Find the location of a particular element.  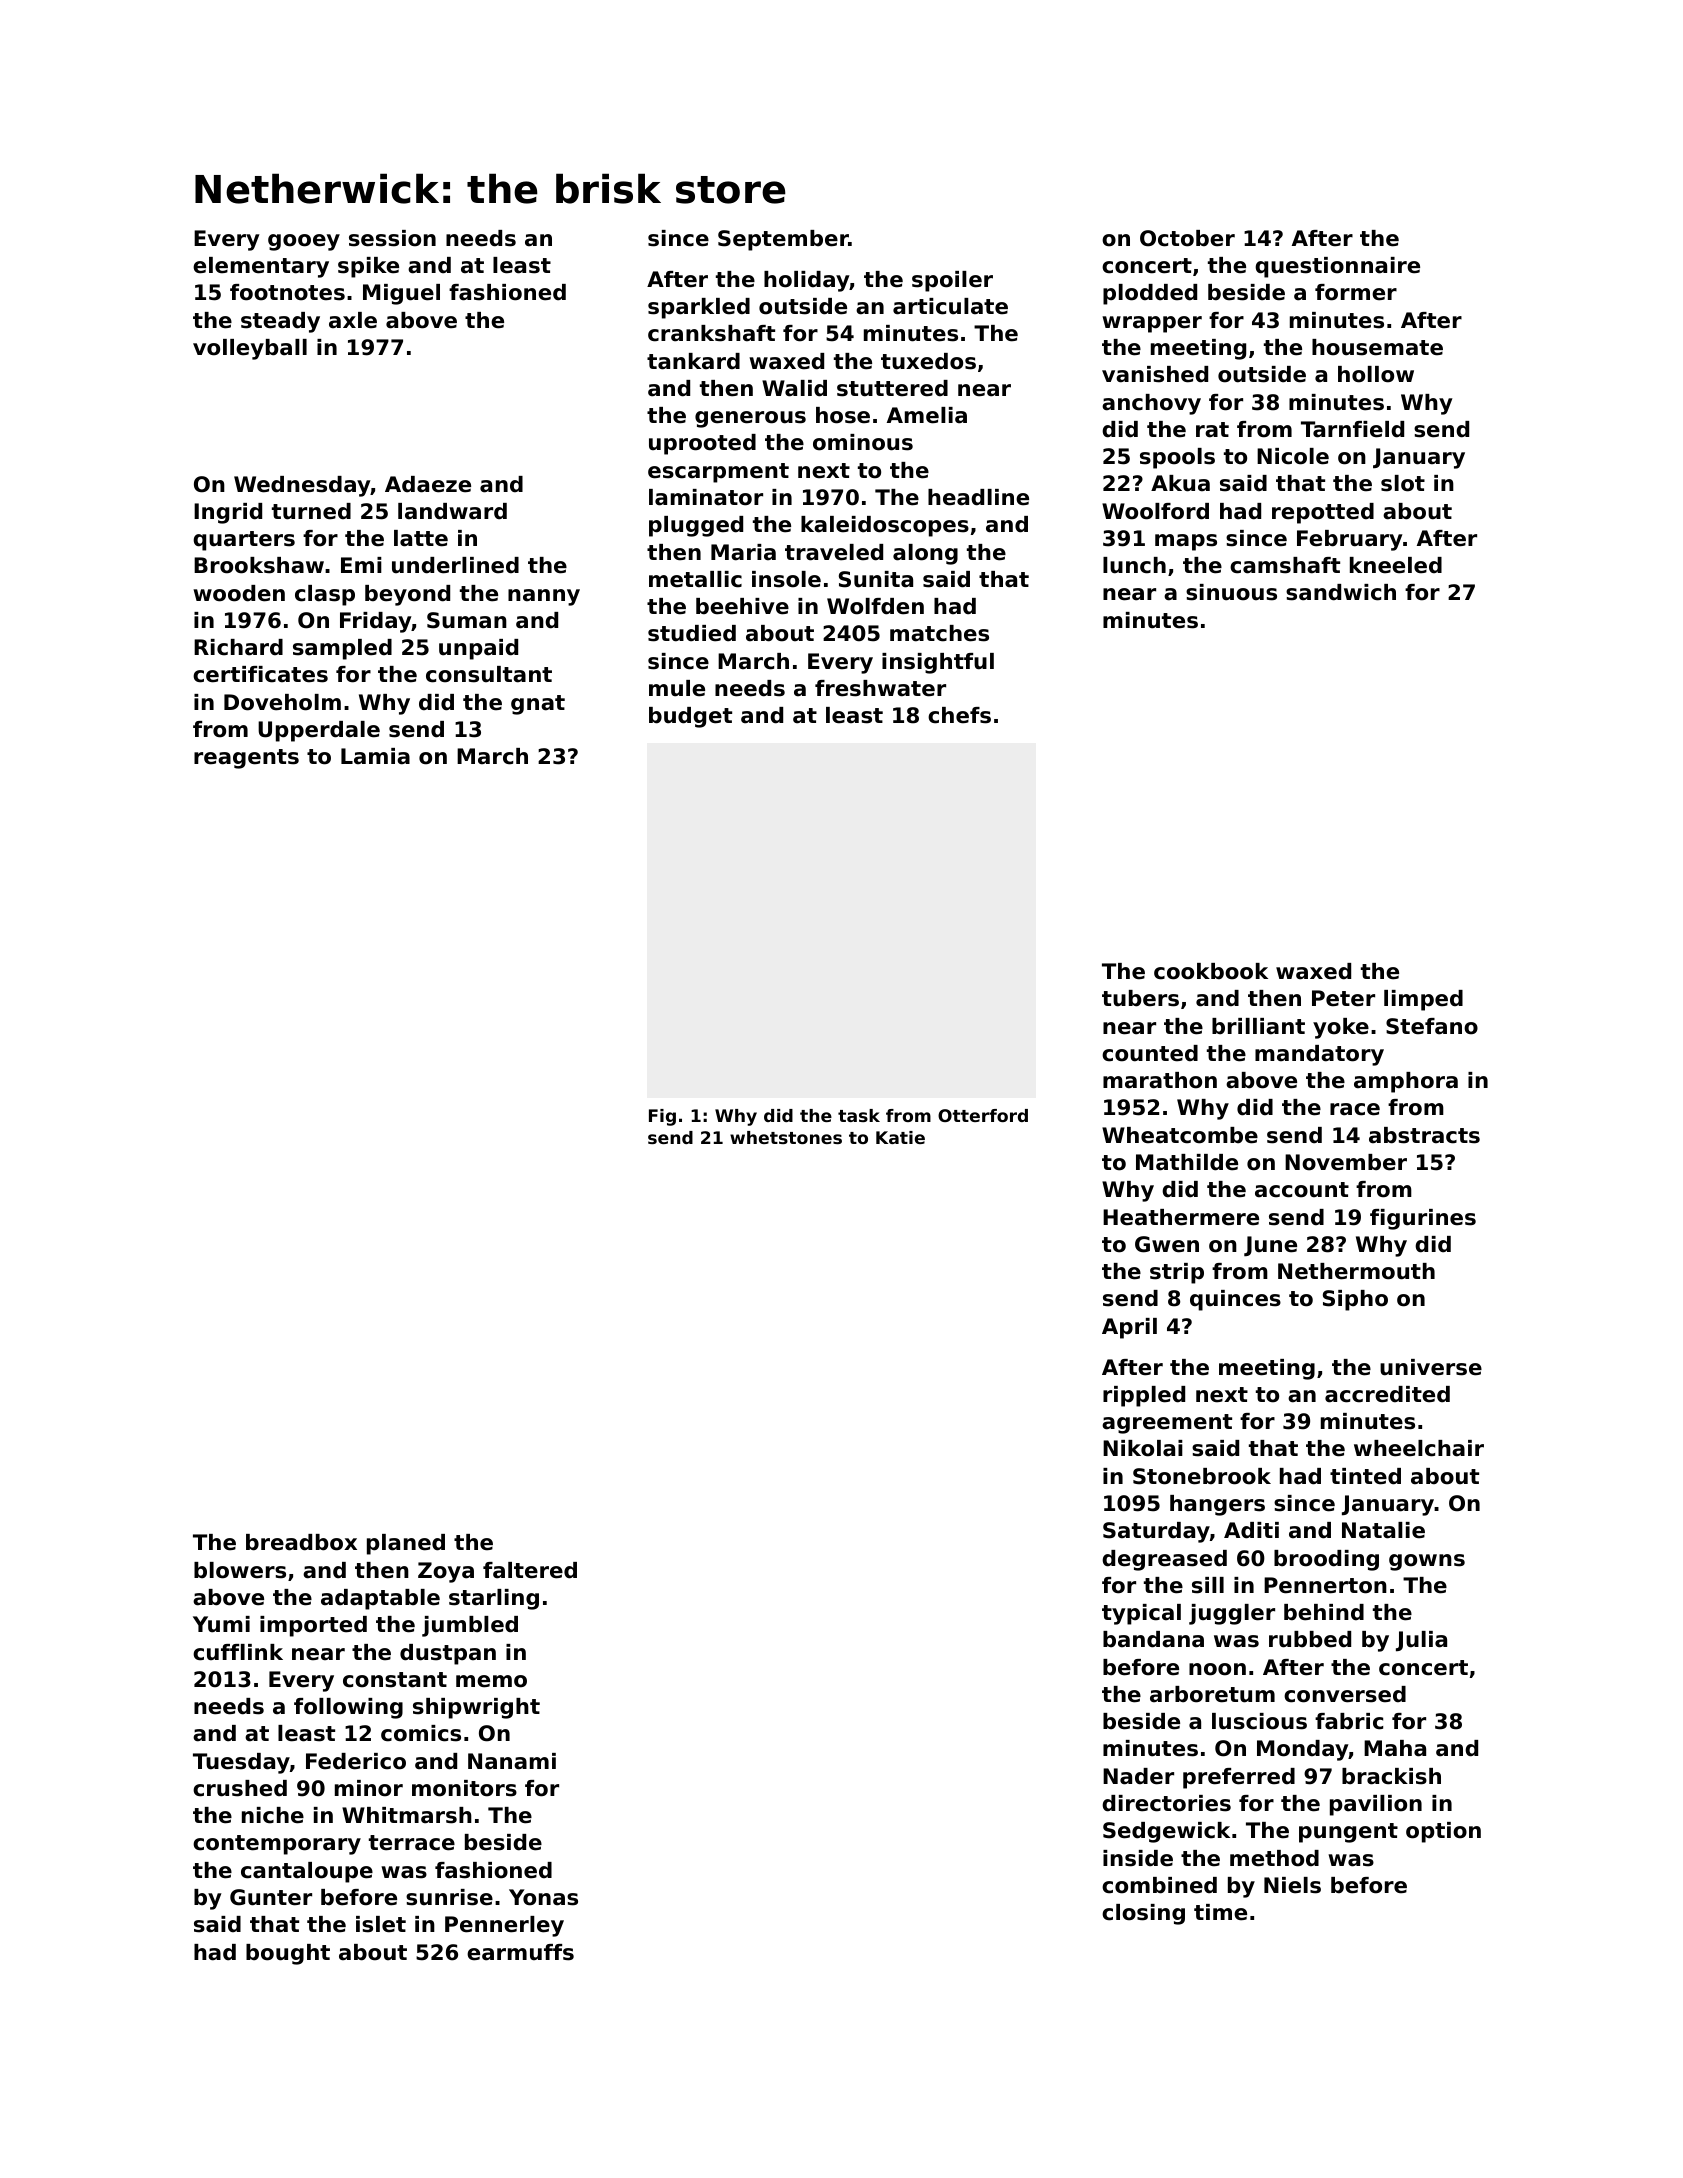

slot is located at coordinates (1403, 483).
